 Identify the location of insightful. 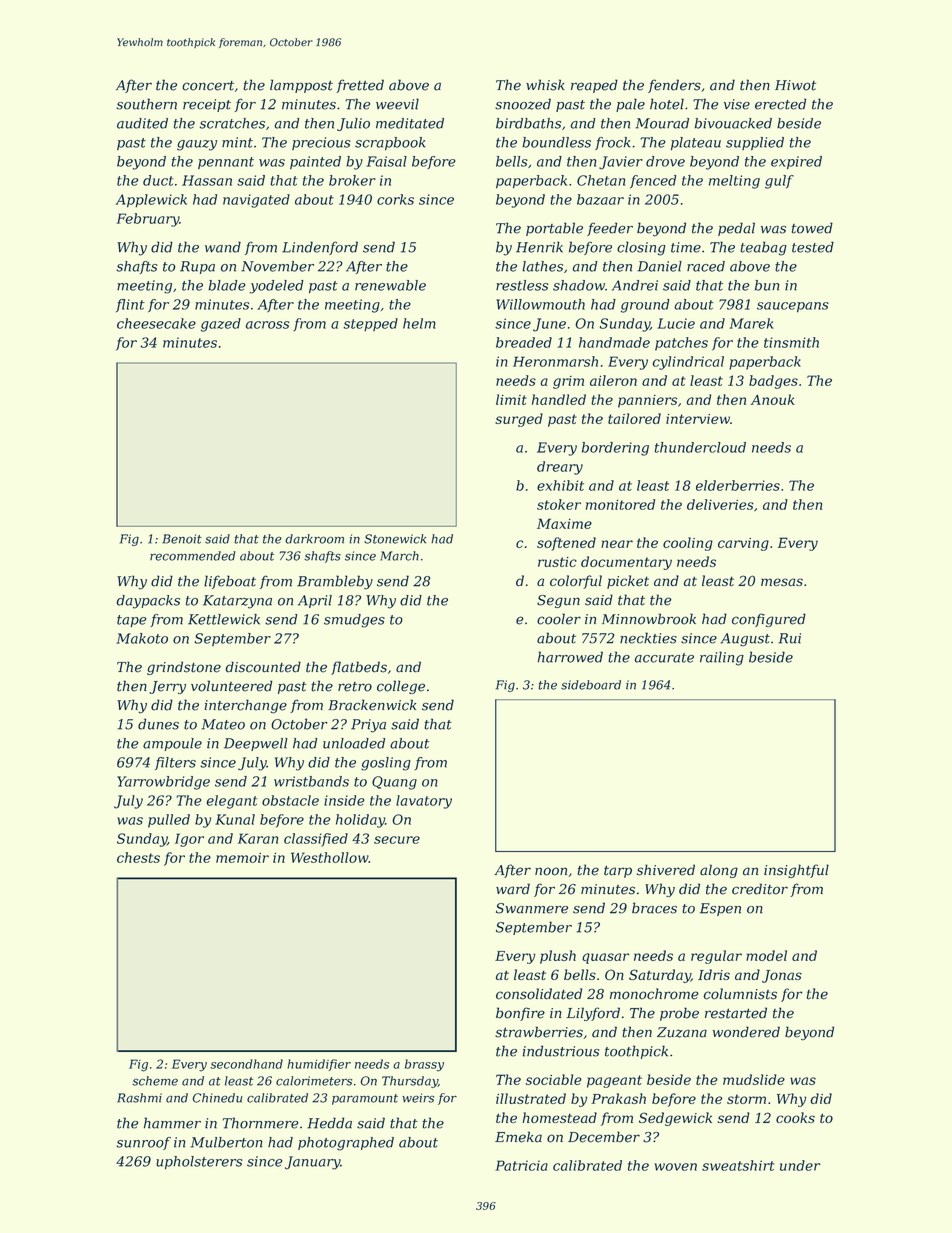
(796, 871).
